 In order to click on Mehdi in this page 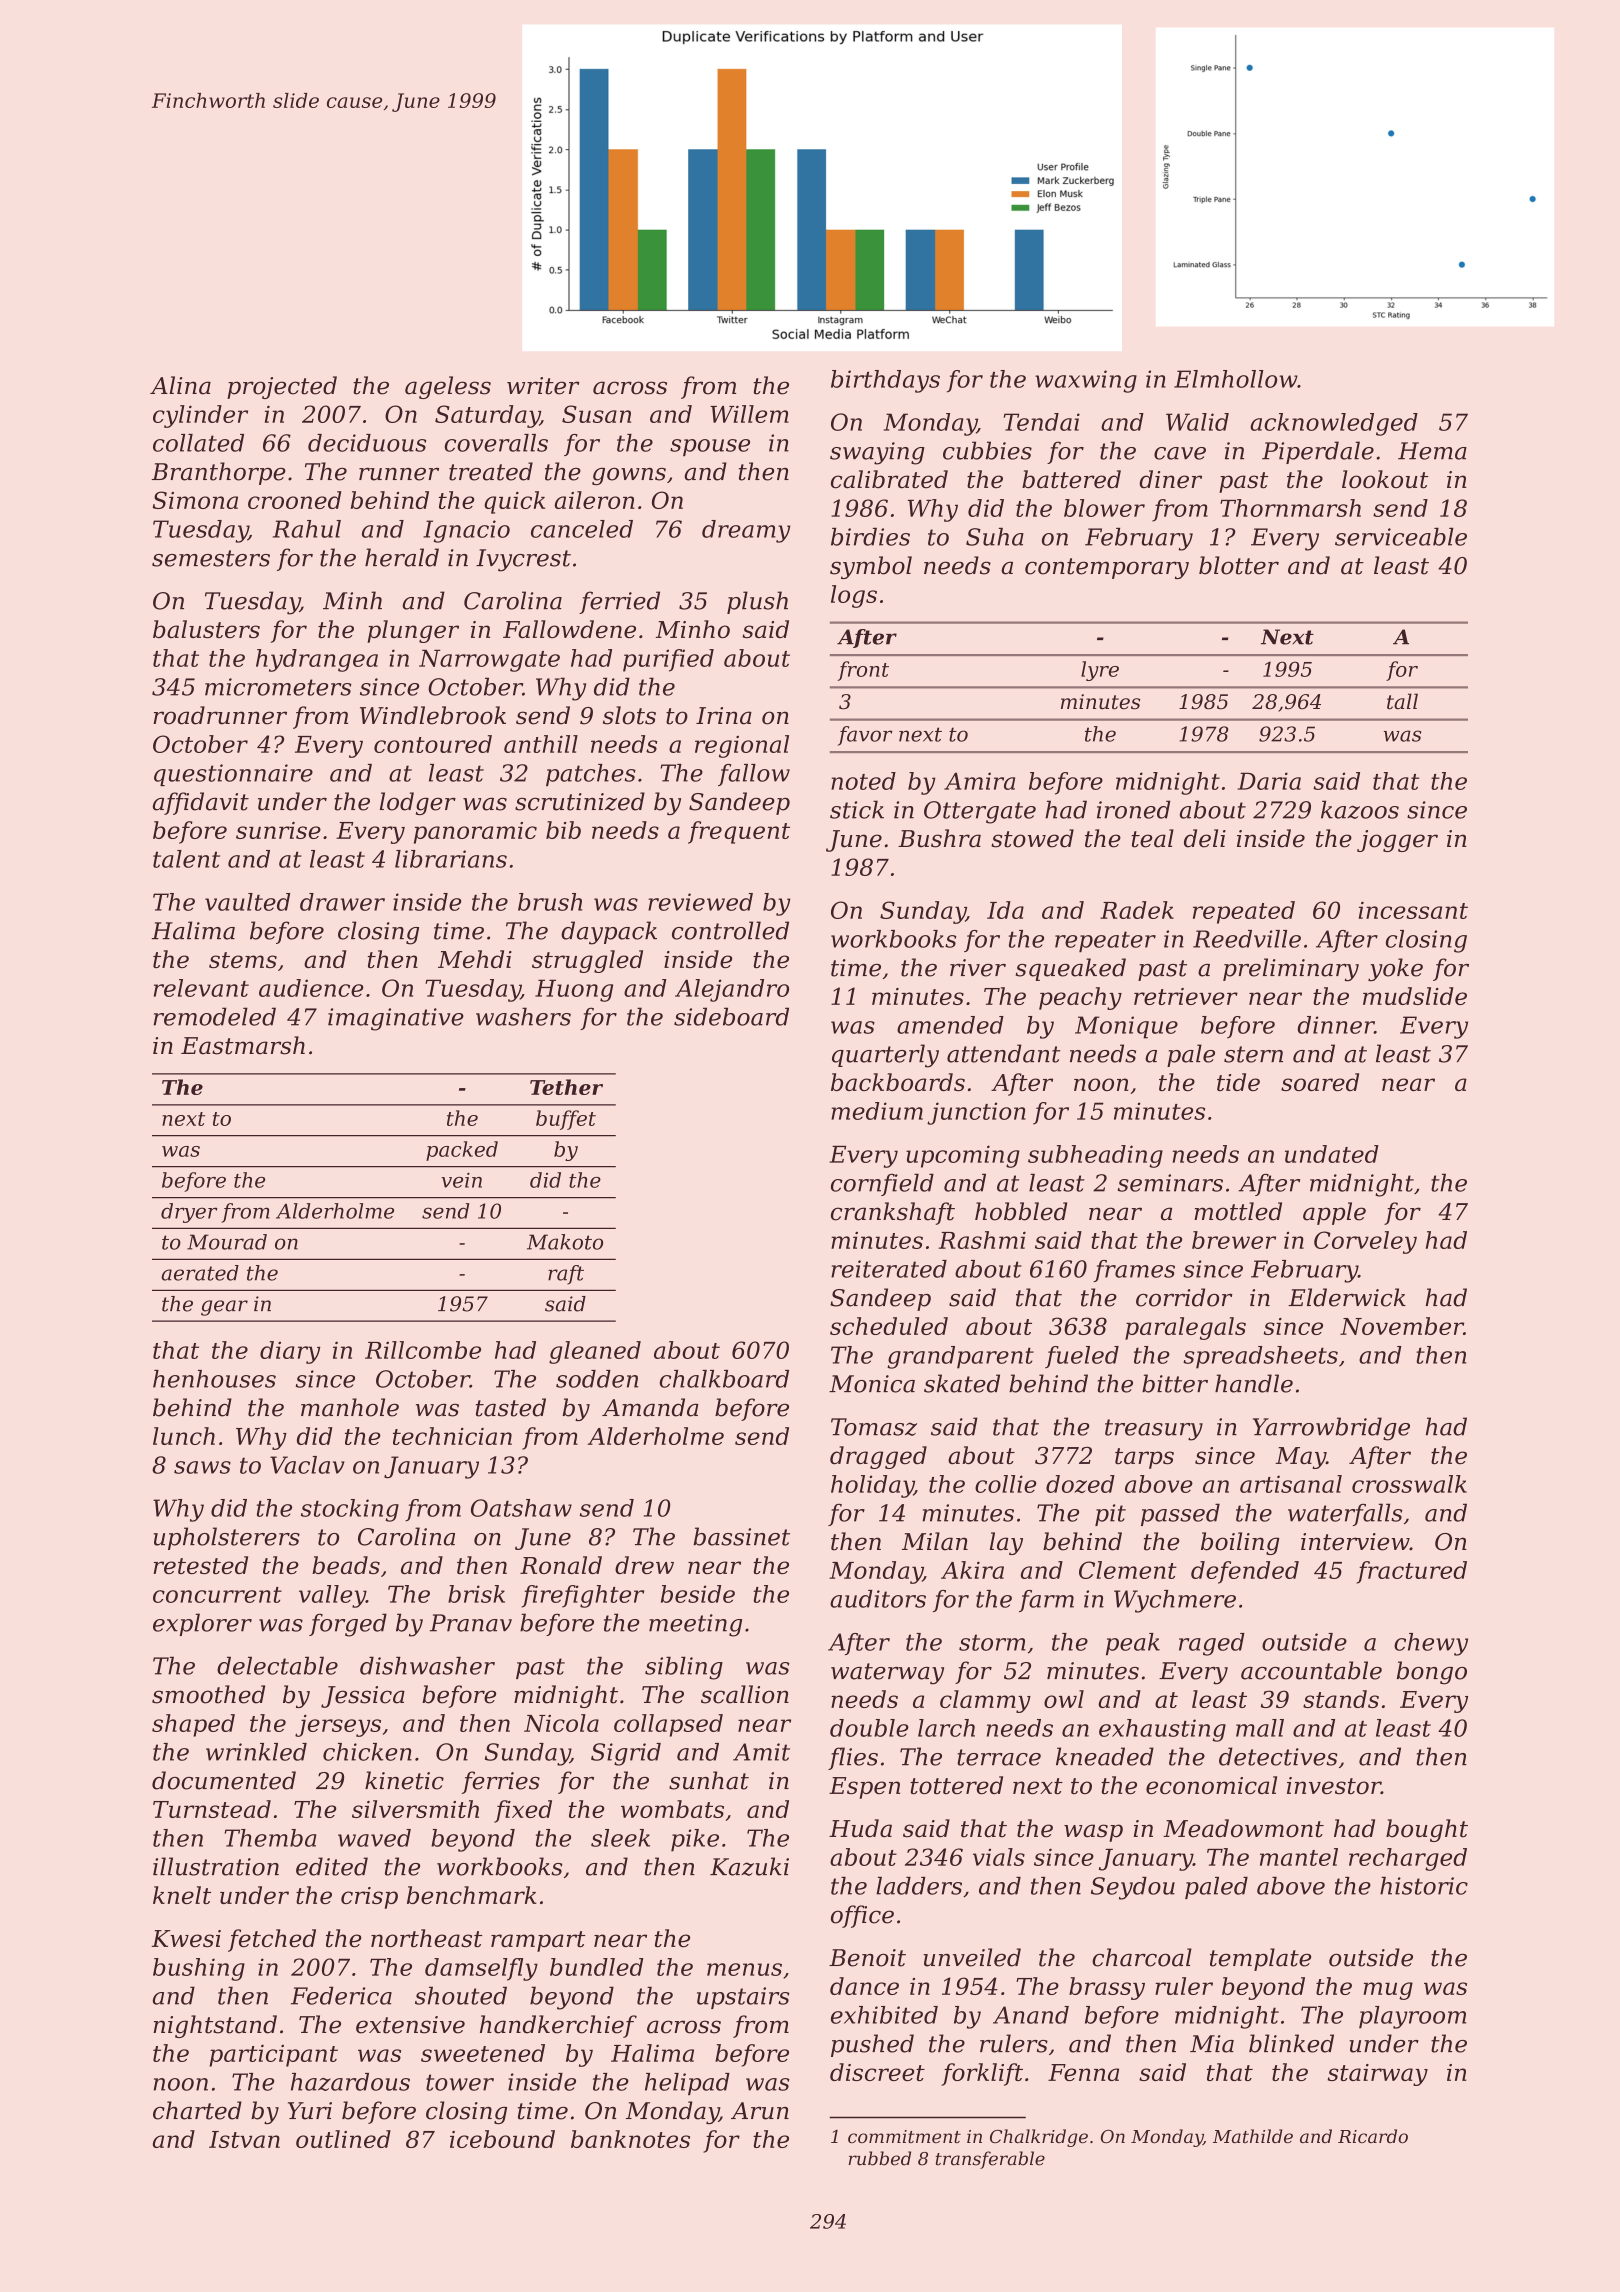, I will do `click(475, 959)`.
